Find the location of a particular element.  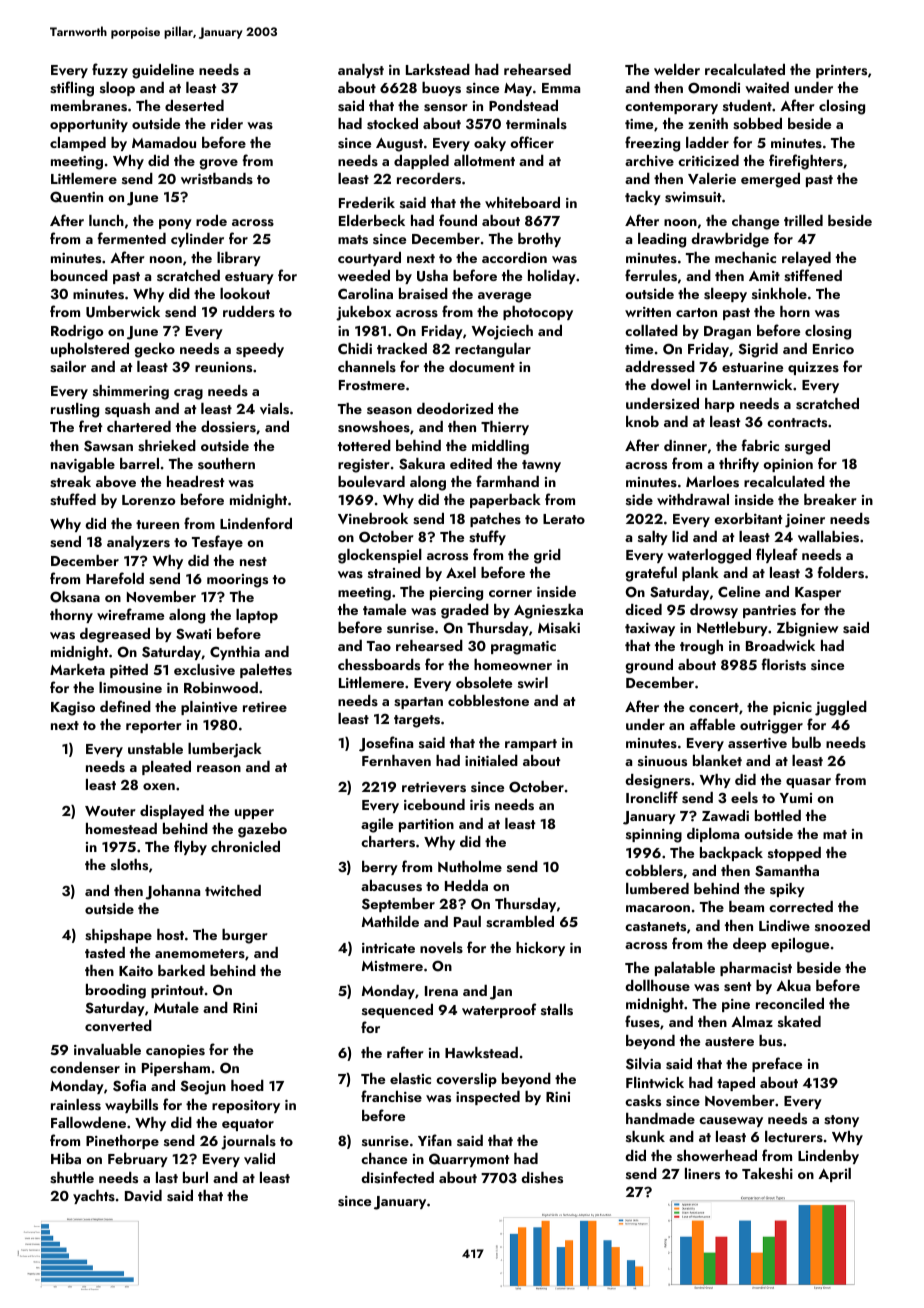

holiday is located at coordinates (552, 277).
